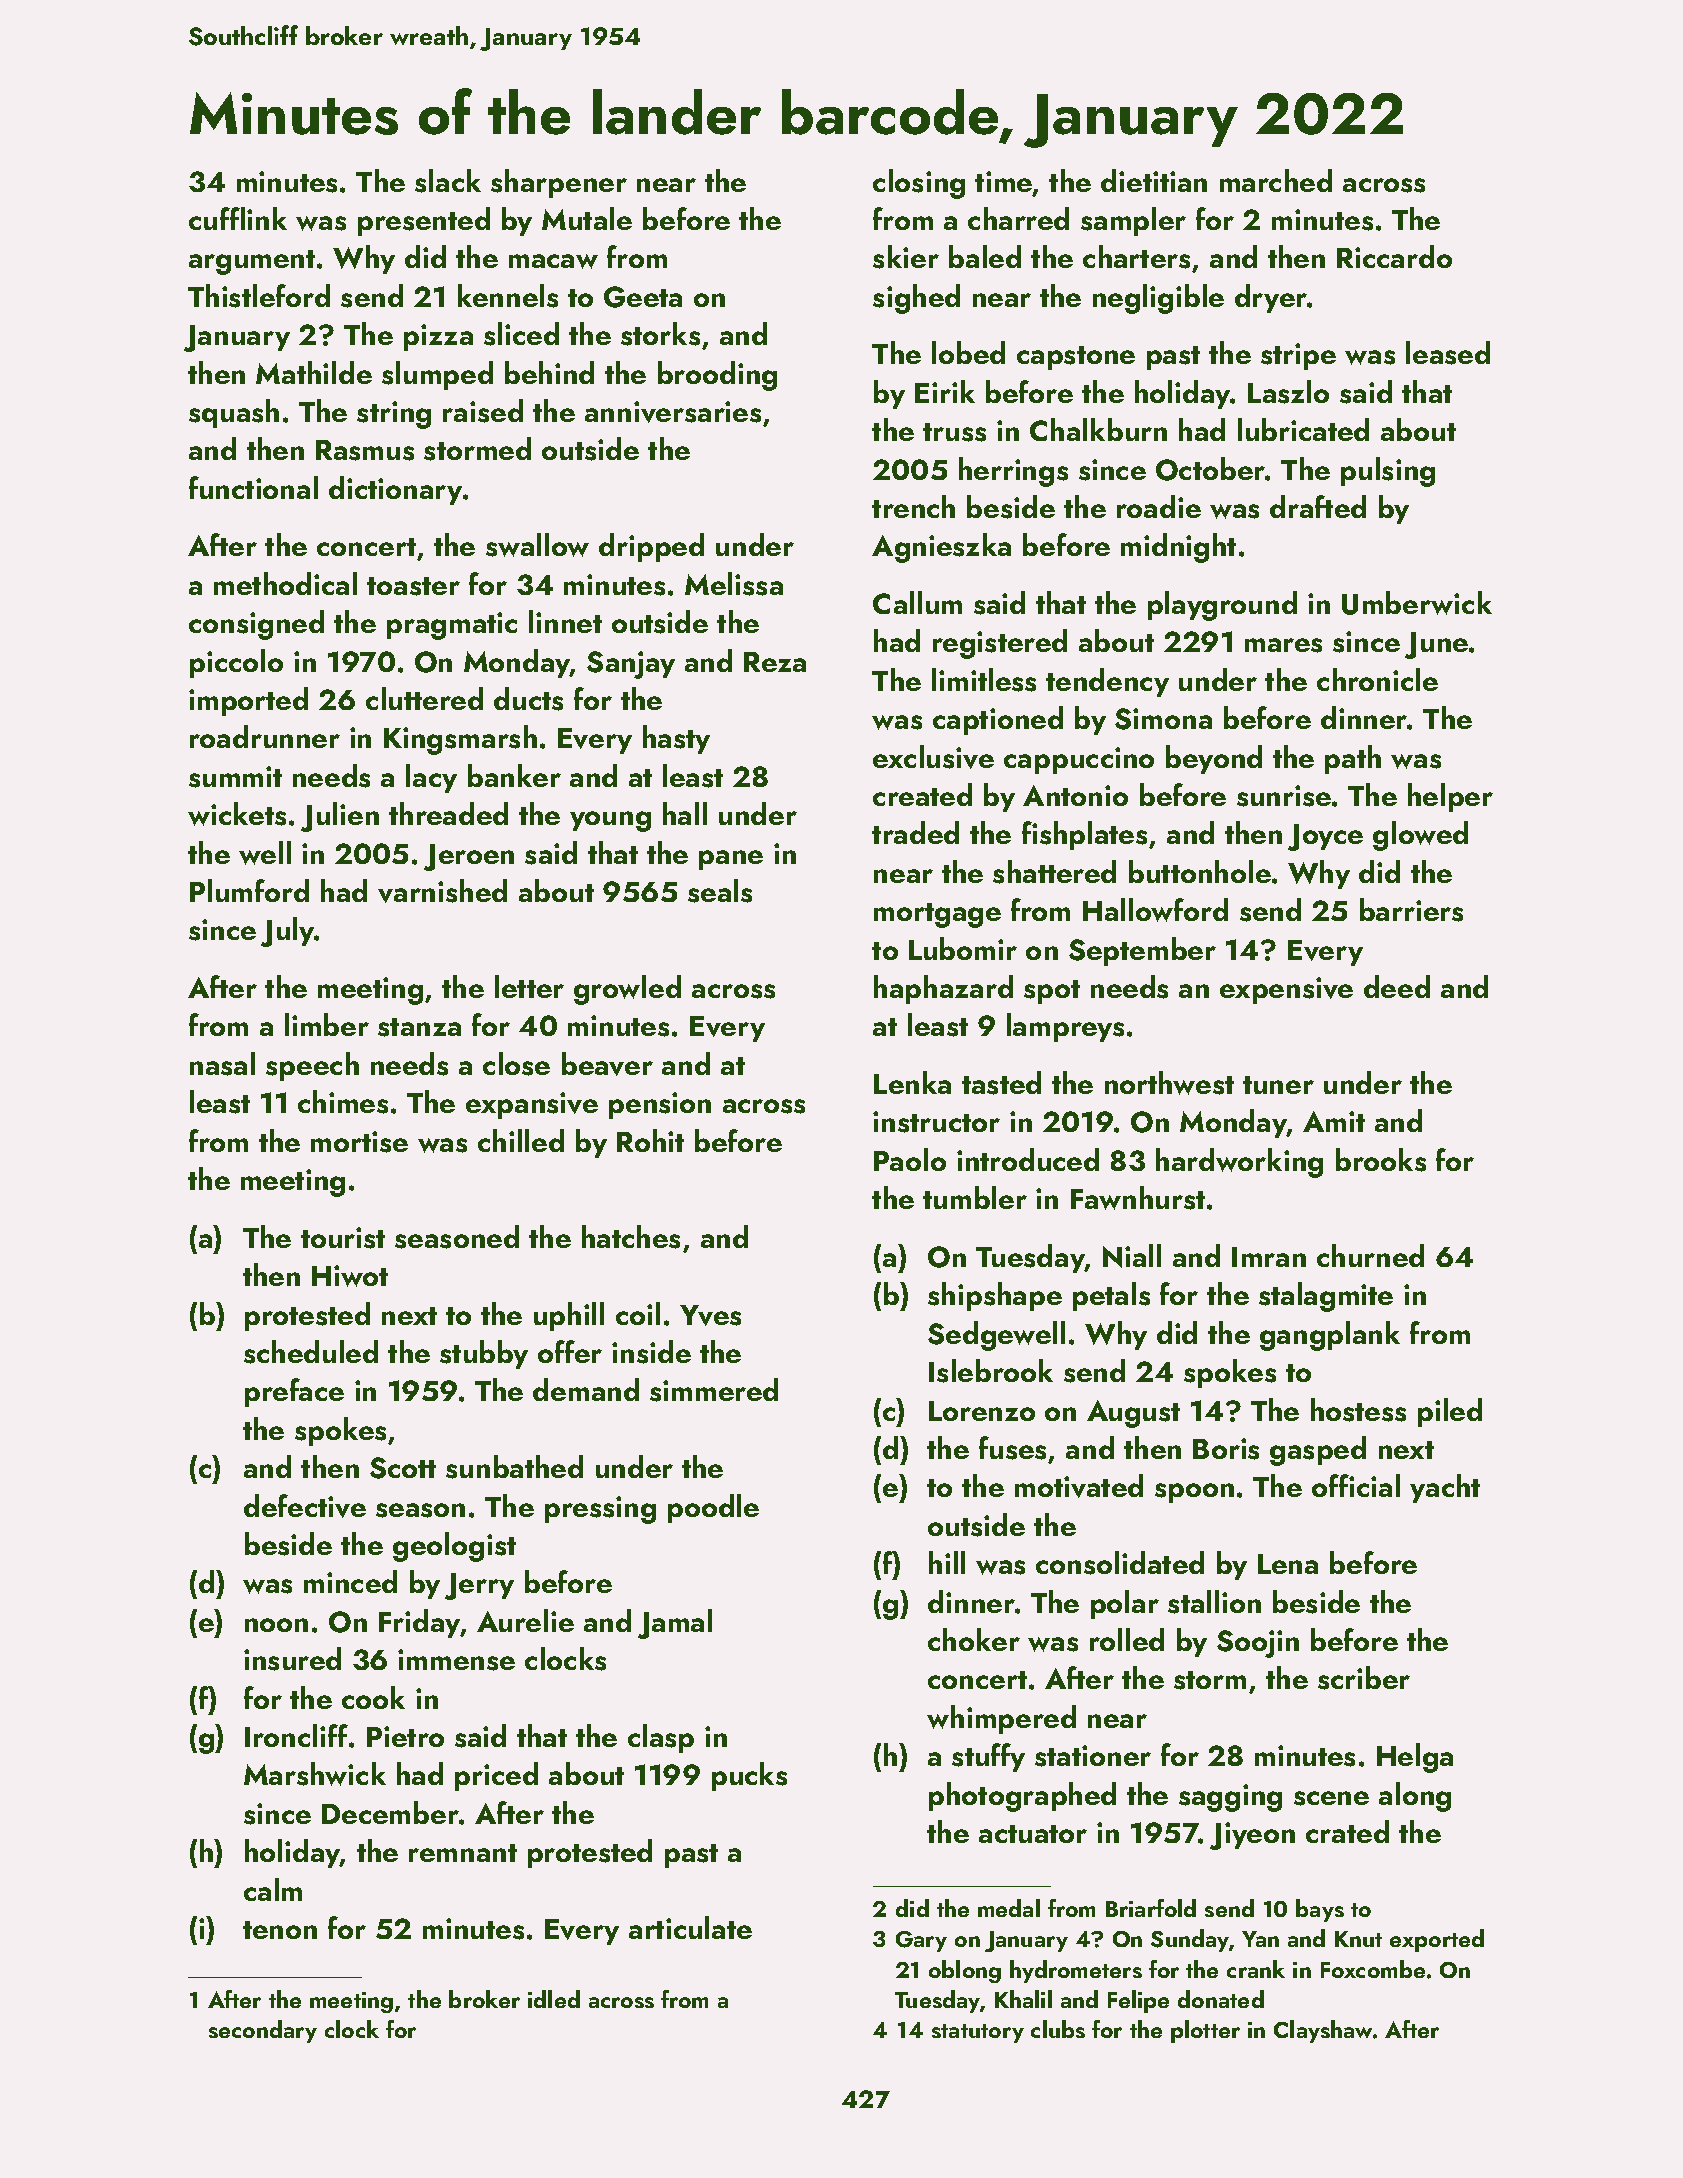  I want to click on lobed, so click(968, 352).
